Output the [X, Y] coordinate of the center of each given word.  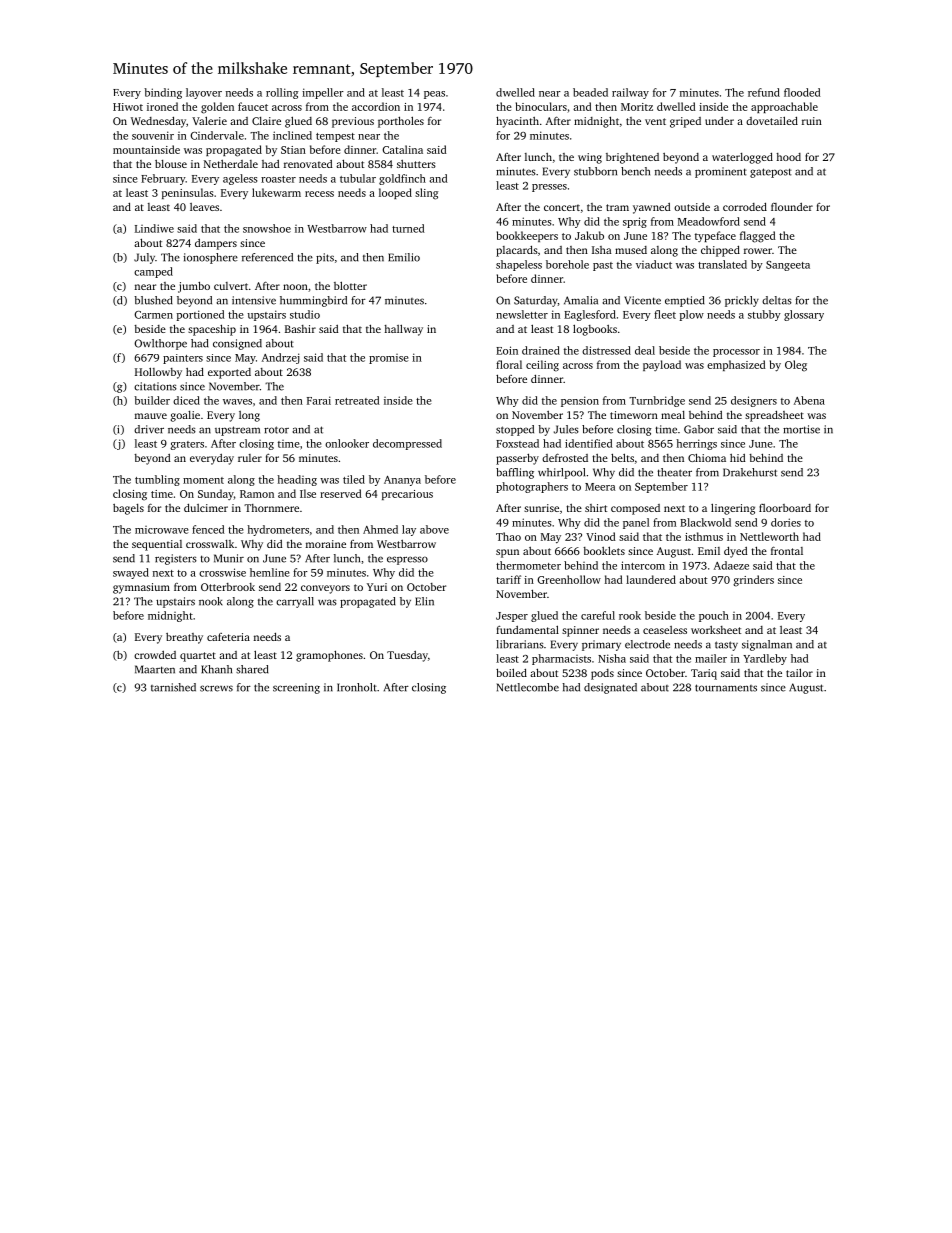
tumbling [157, 480]
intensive [254, 300]
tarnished [173, 687]
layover [204, 93]
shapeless [519, 265]
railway [630, 93]
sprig [635, 222]
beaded [590, 92]
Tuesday [407, 656]
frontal [787, 550]
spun [507, 553]
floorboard [785, 508]
